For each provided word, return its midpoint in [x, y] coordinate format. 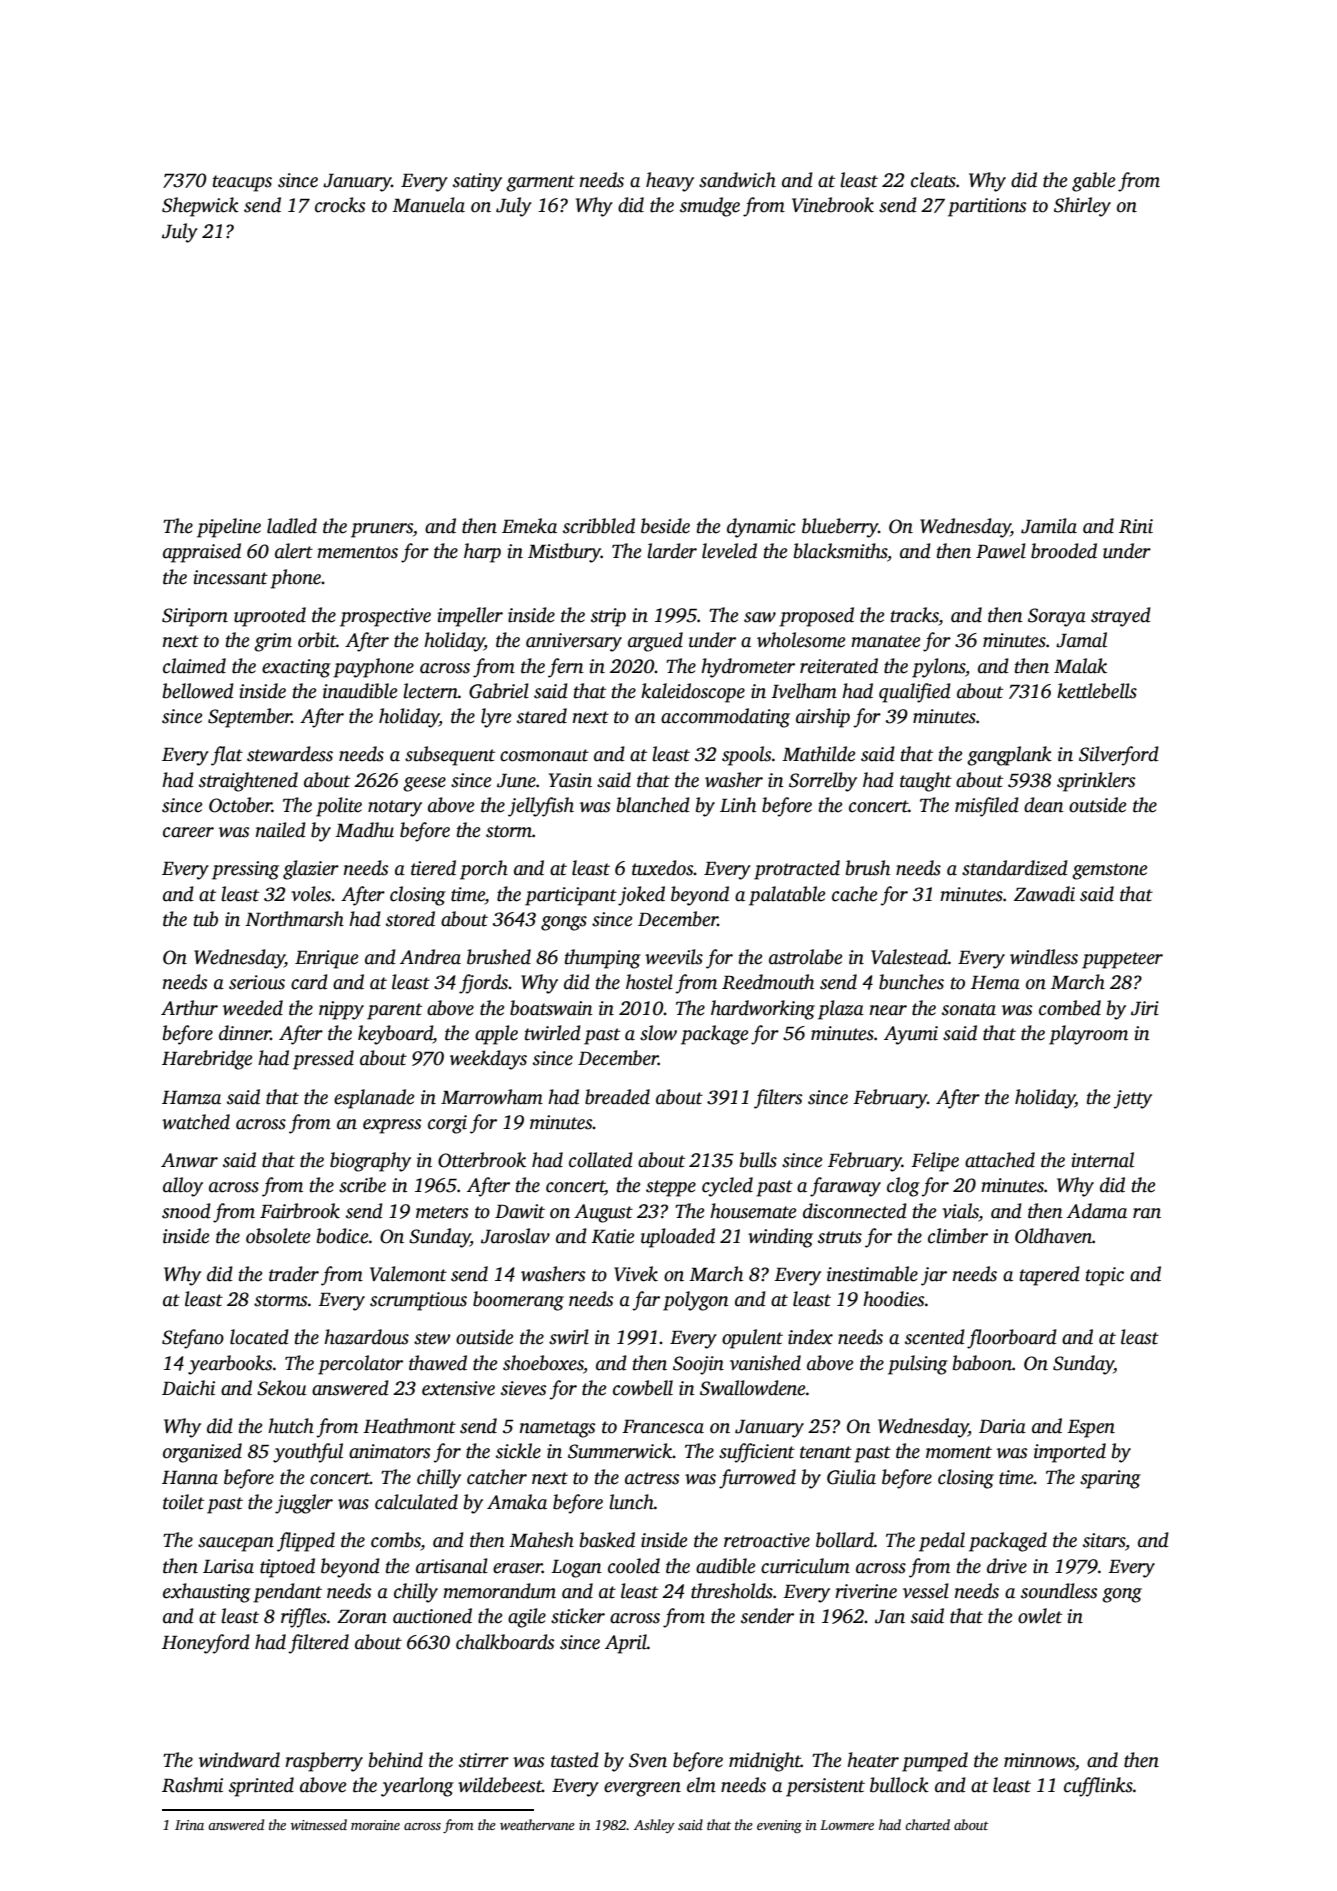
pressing [245, 870]
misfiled [987, 807]
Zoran [362, 1617]
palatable [787, 896]
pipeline [229, 528]
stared [542, 716]
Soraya [1057, 617]
